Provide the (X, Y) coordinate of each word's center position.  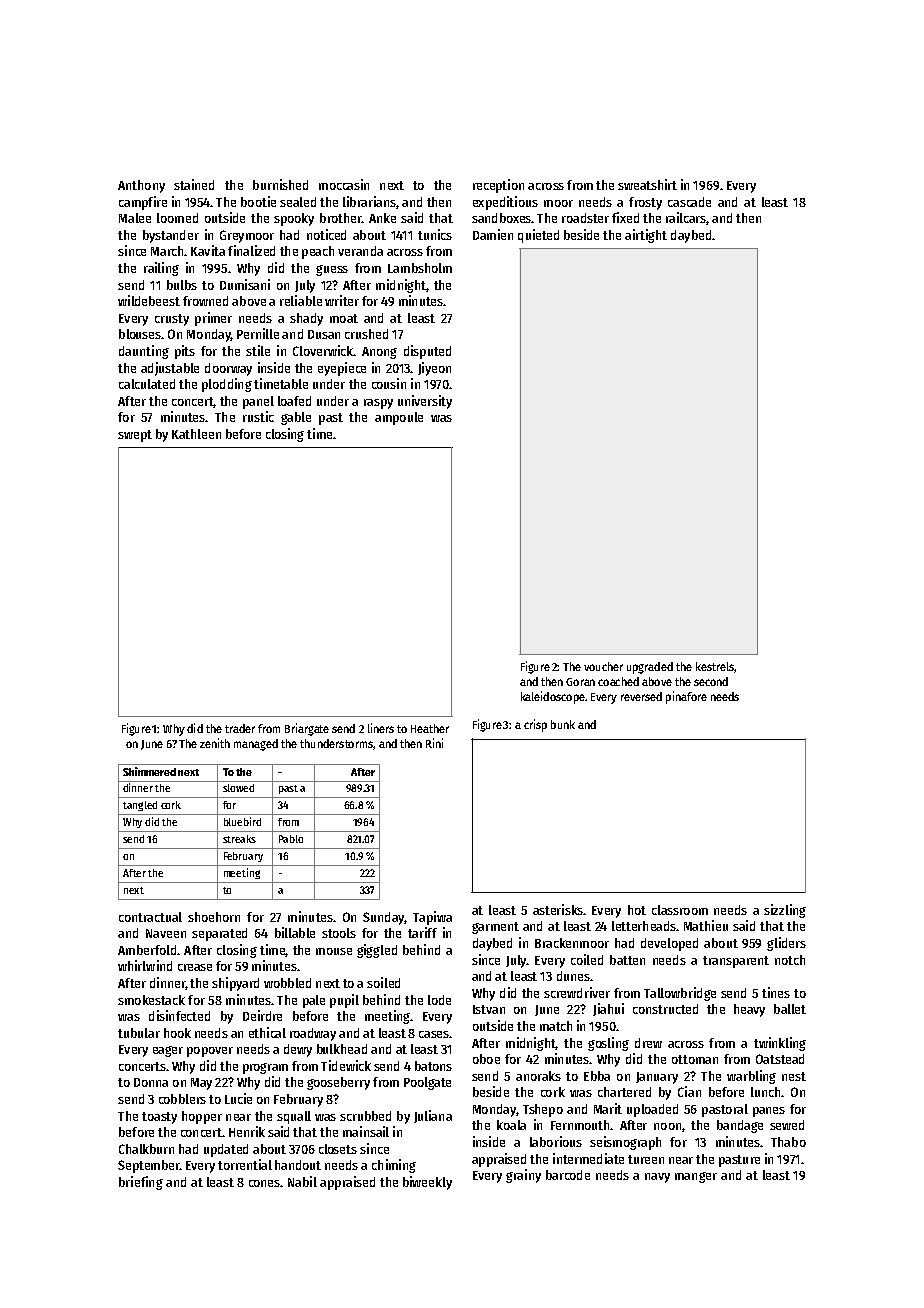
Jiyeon (434, 369)
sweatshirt (647, 184)
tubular (139, 1033)
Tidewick (346, 1065)
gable (296, 418)
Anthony (141, 186)
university (425, 402)
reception (498, 186)
